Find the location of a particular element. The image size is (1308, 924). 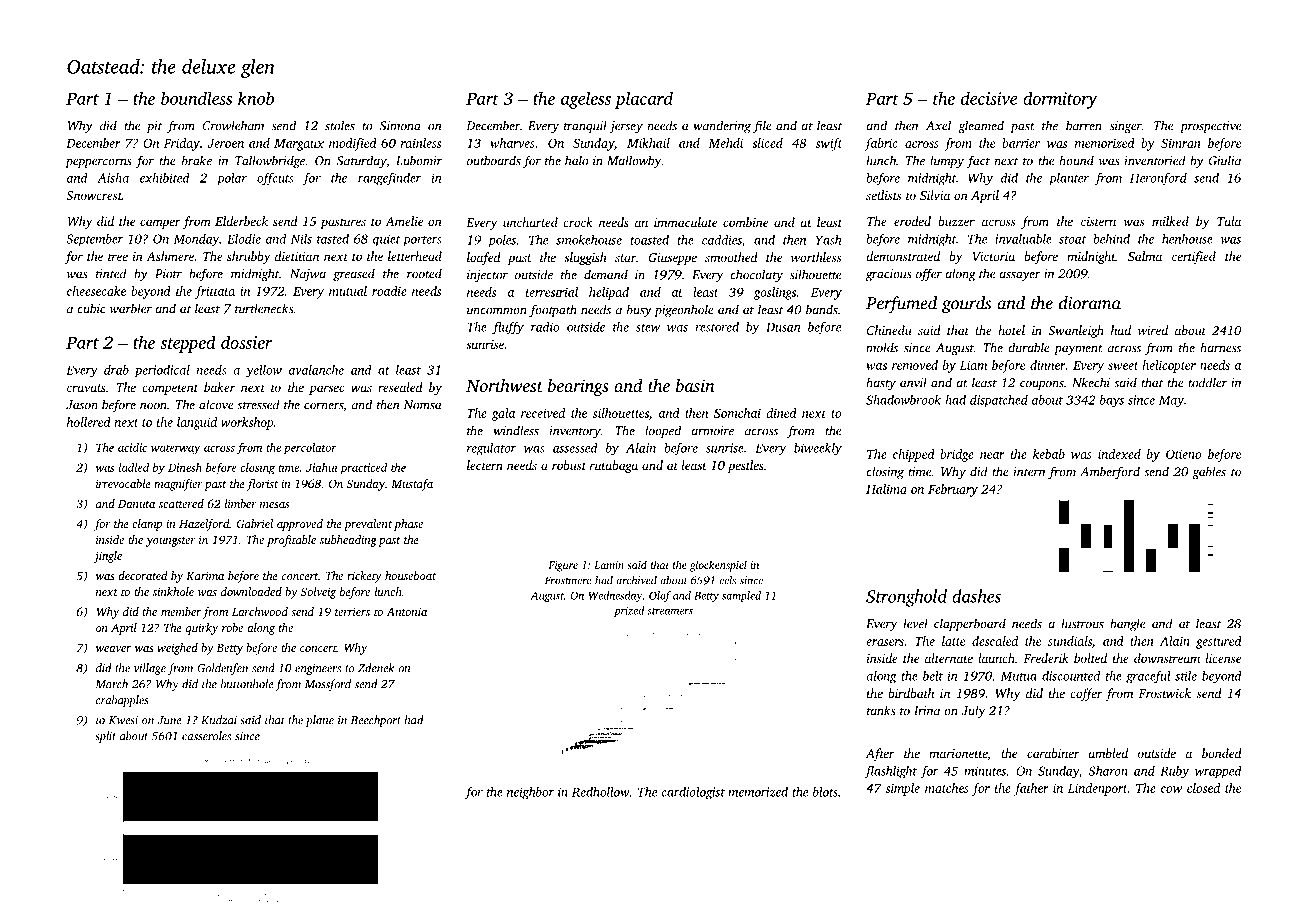

knob is located at coordinates (256, 98).
